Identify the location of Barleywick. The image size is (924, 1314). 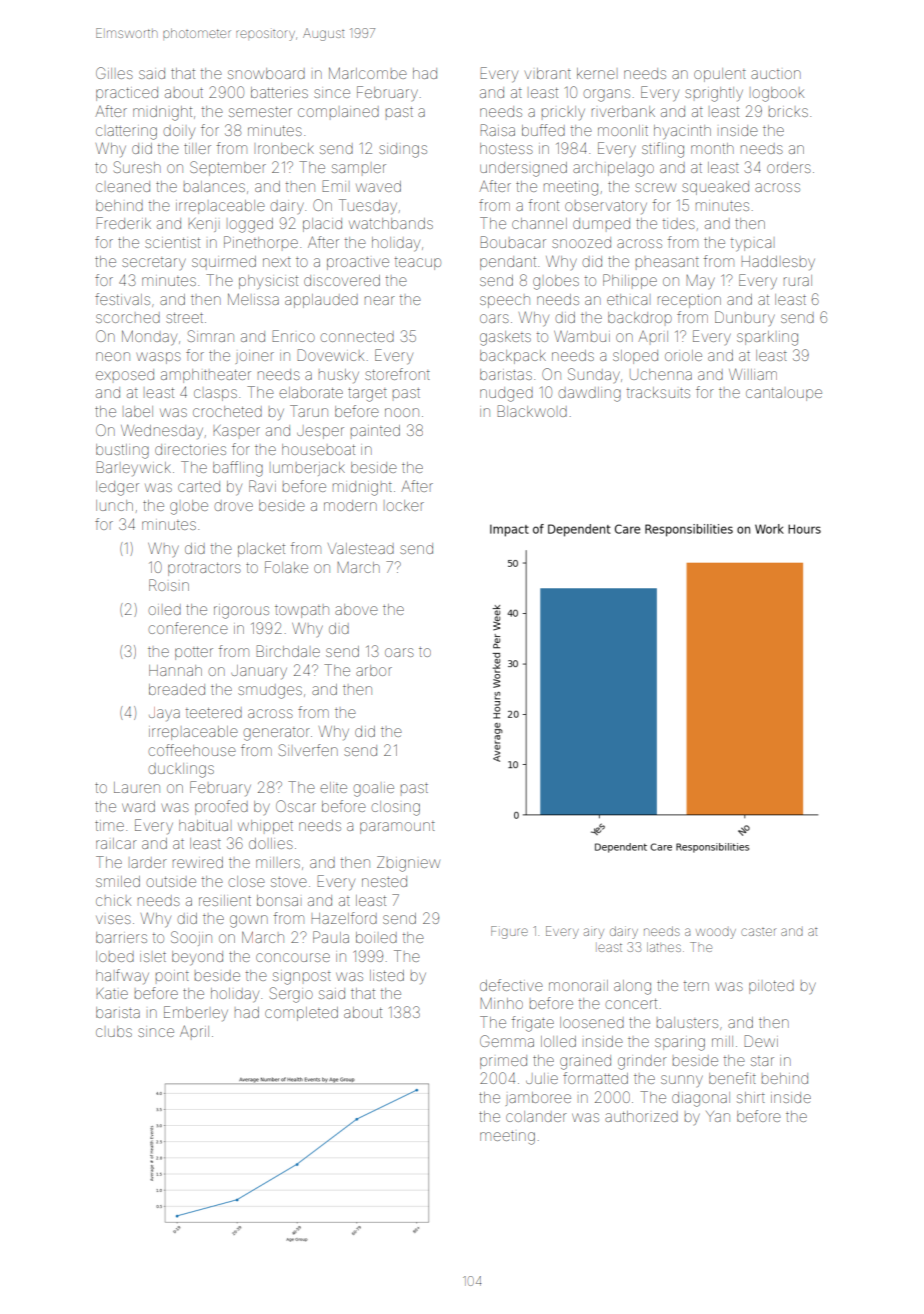
(134, 468).
